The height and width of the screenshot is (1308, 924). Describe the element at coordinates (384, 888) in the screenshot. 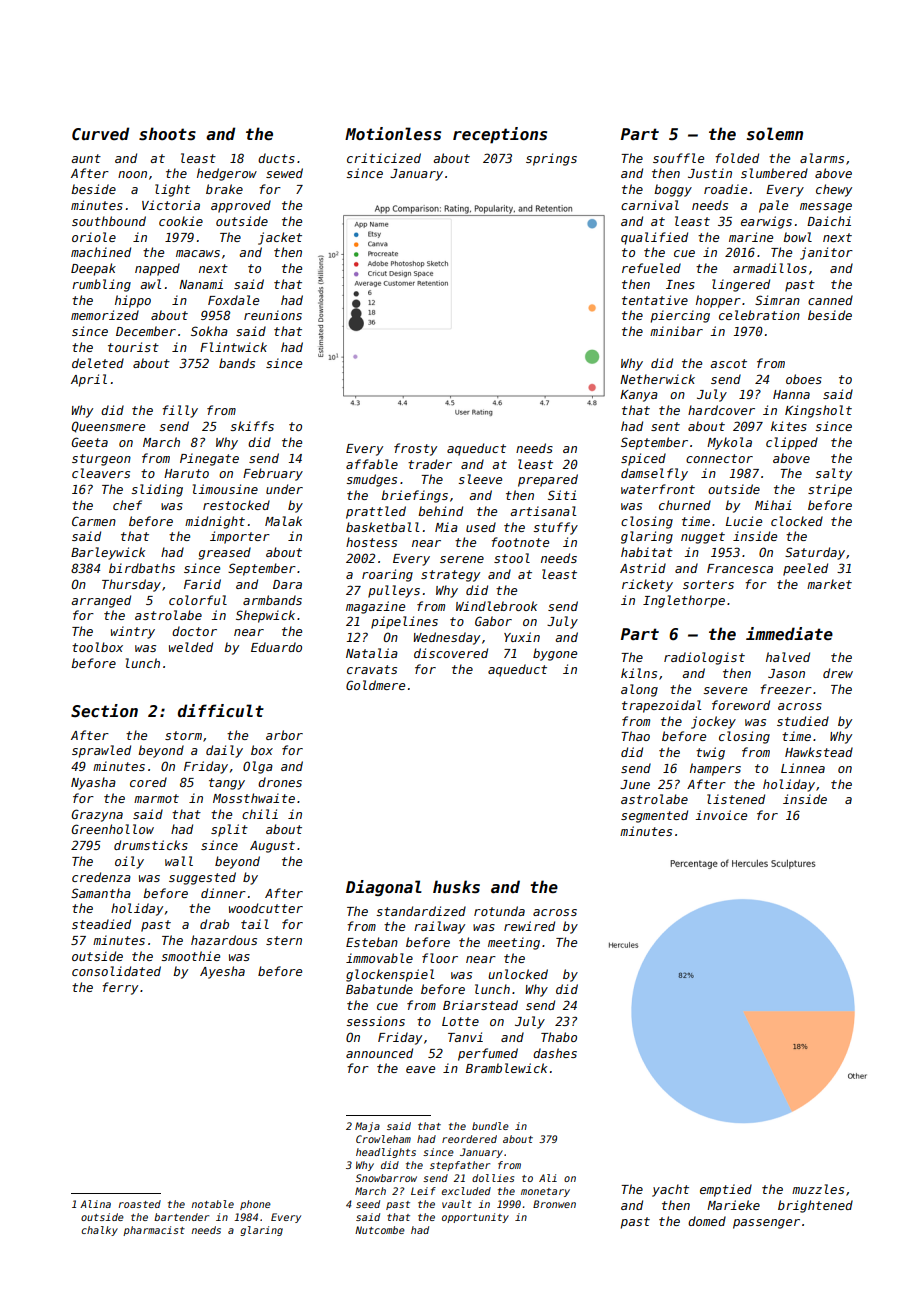

I see `Diagonal` at that location.
